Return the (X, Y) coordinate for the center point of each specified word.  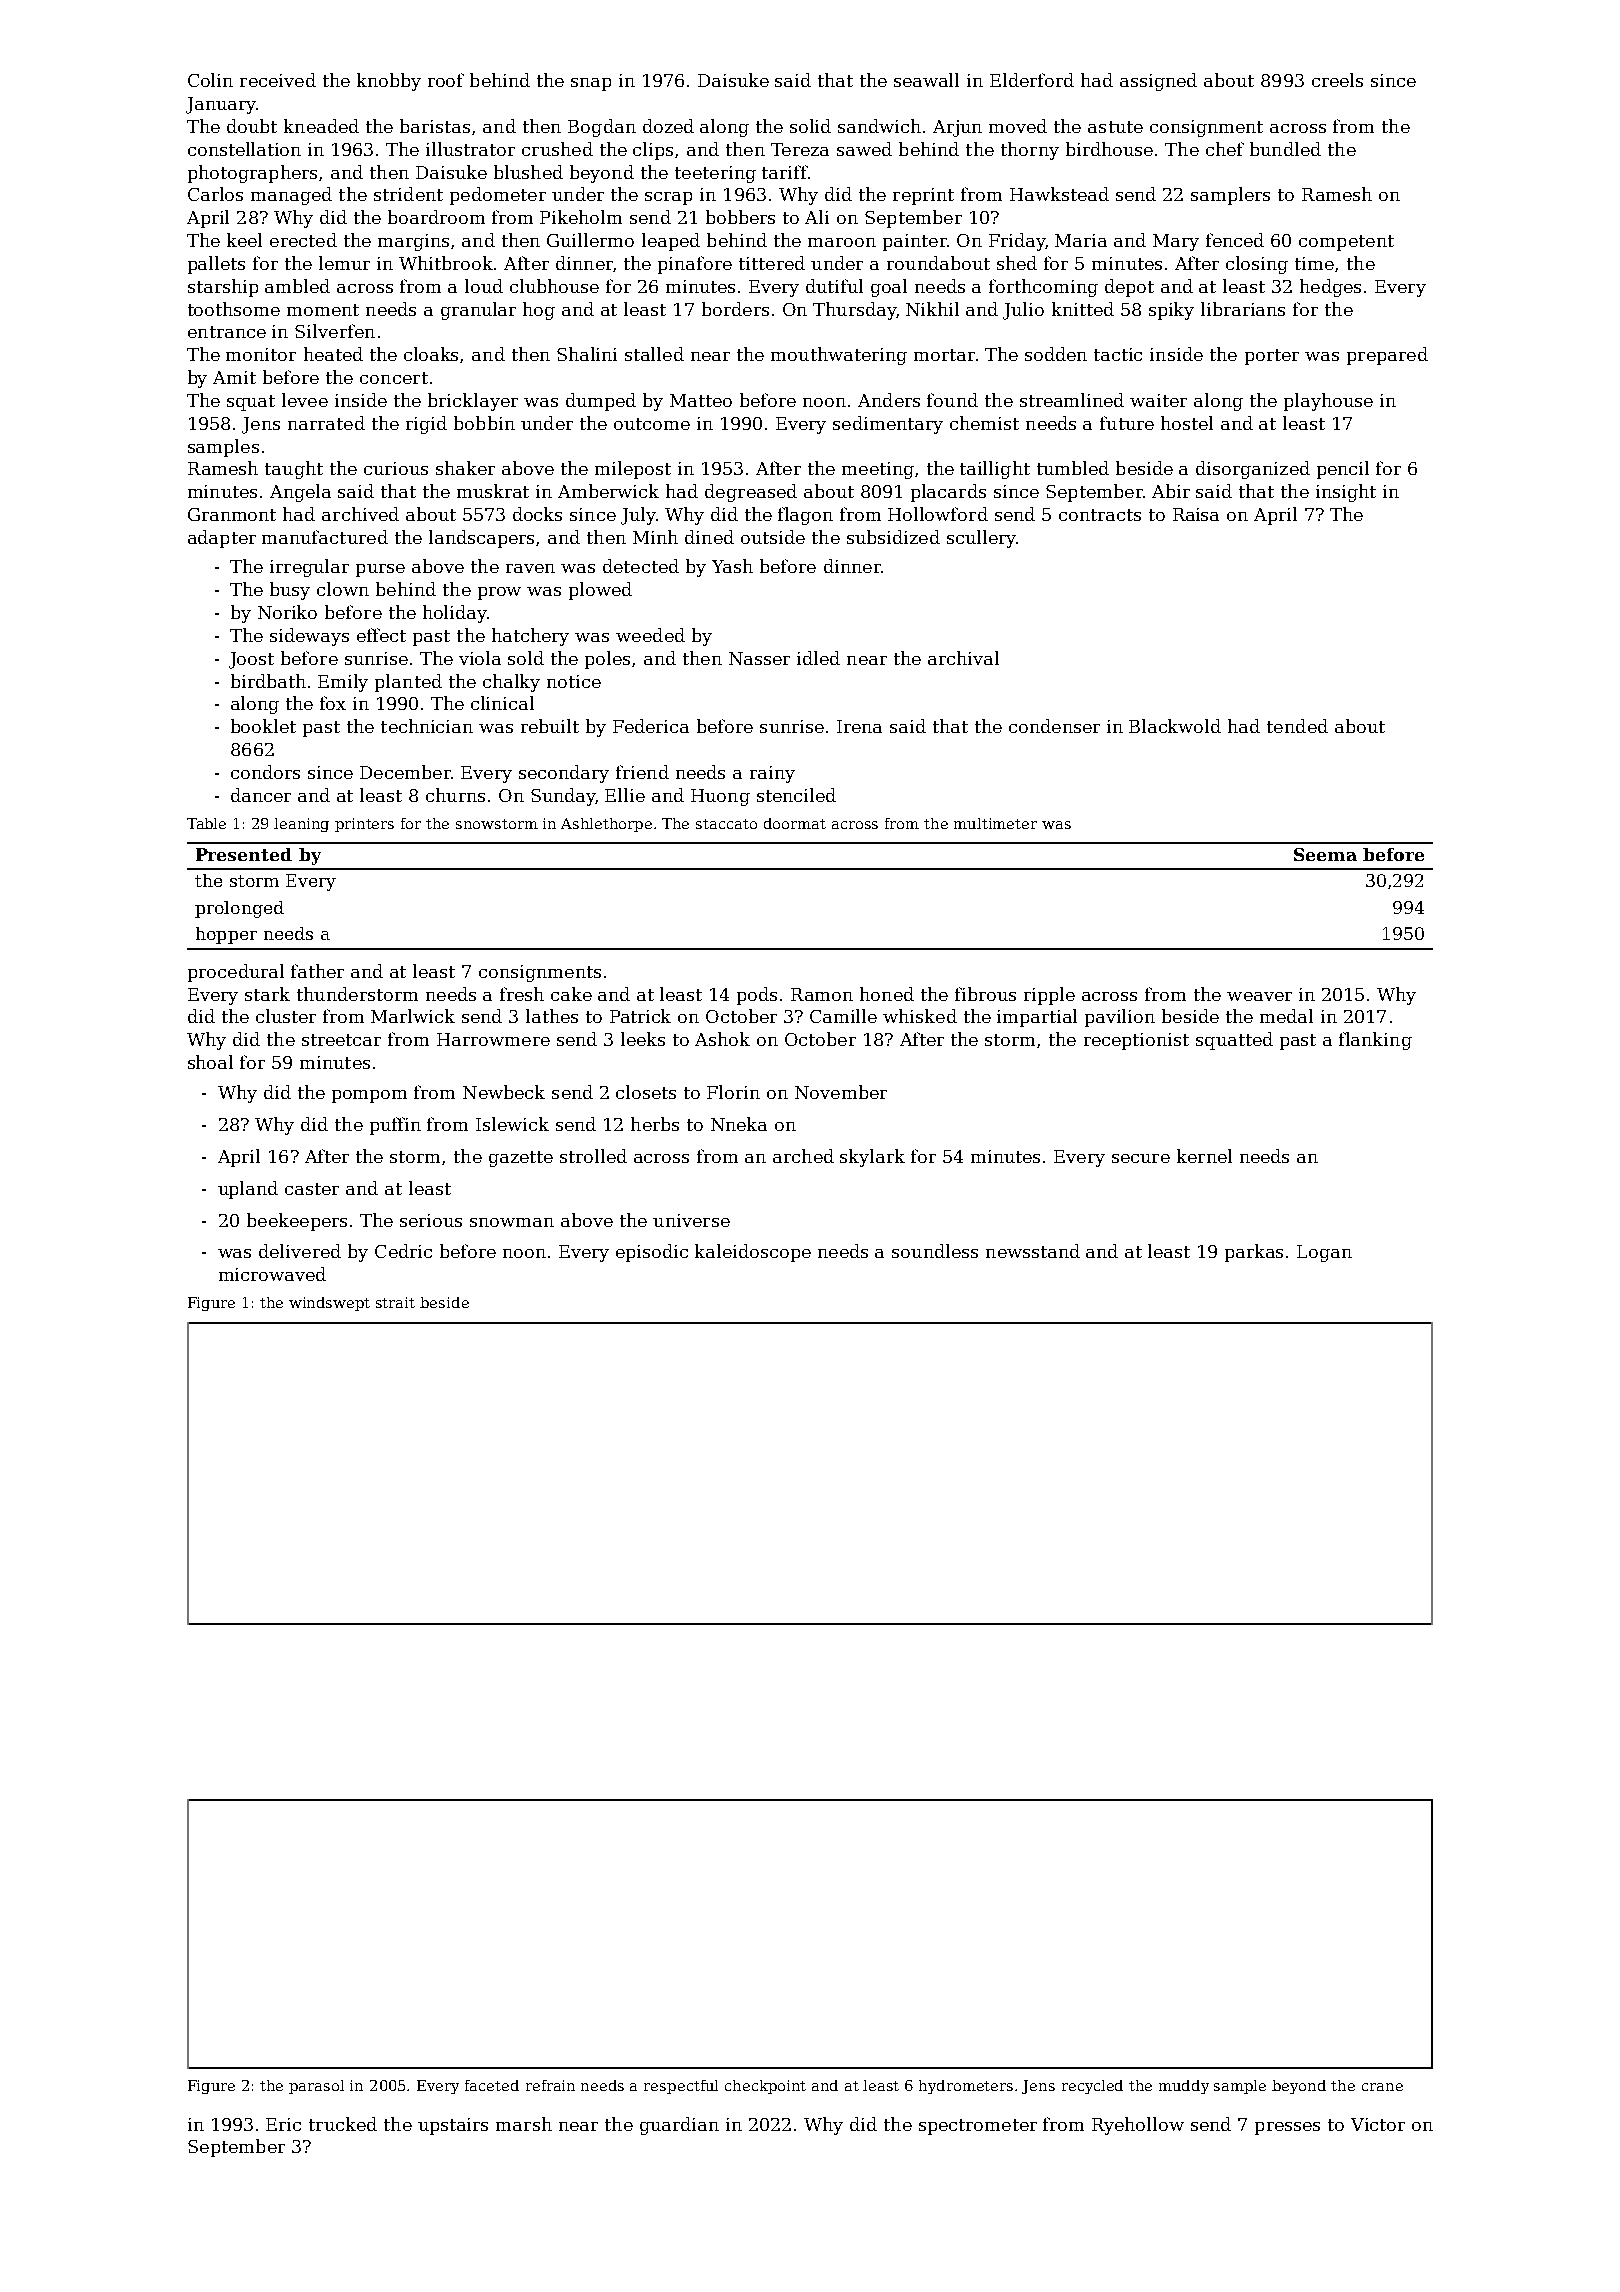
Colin (210, 80)
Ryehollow (1138, 2126)
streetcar (341, 1040)
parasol (316, 2087)
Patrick (640, 1016)
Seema (1325, 854)
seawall (926, 80)
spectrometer (978, 2127)
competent (1346, 243)
